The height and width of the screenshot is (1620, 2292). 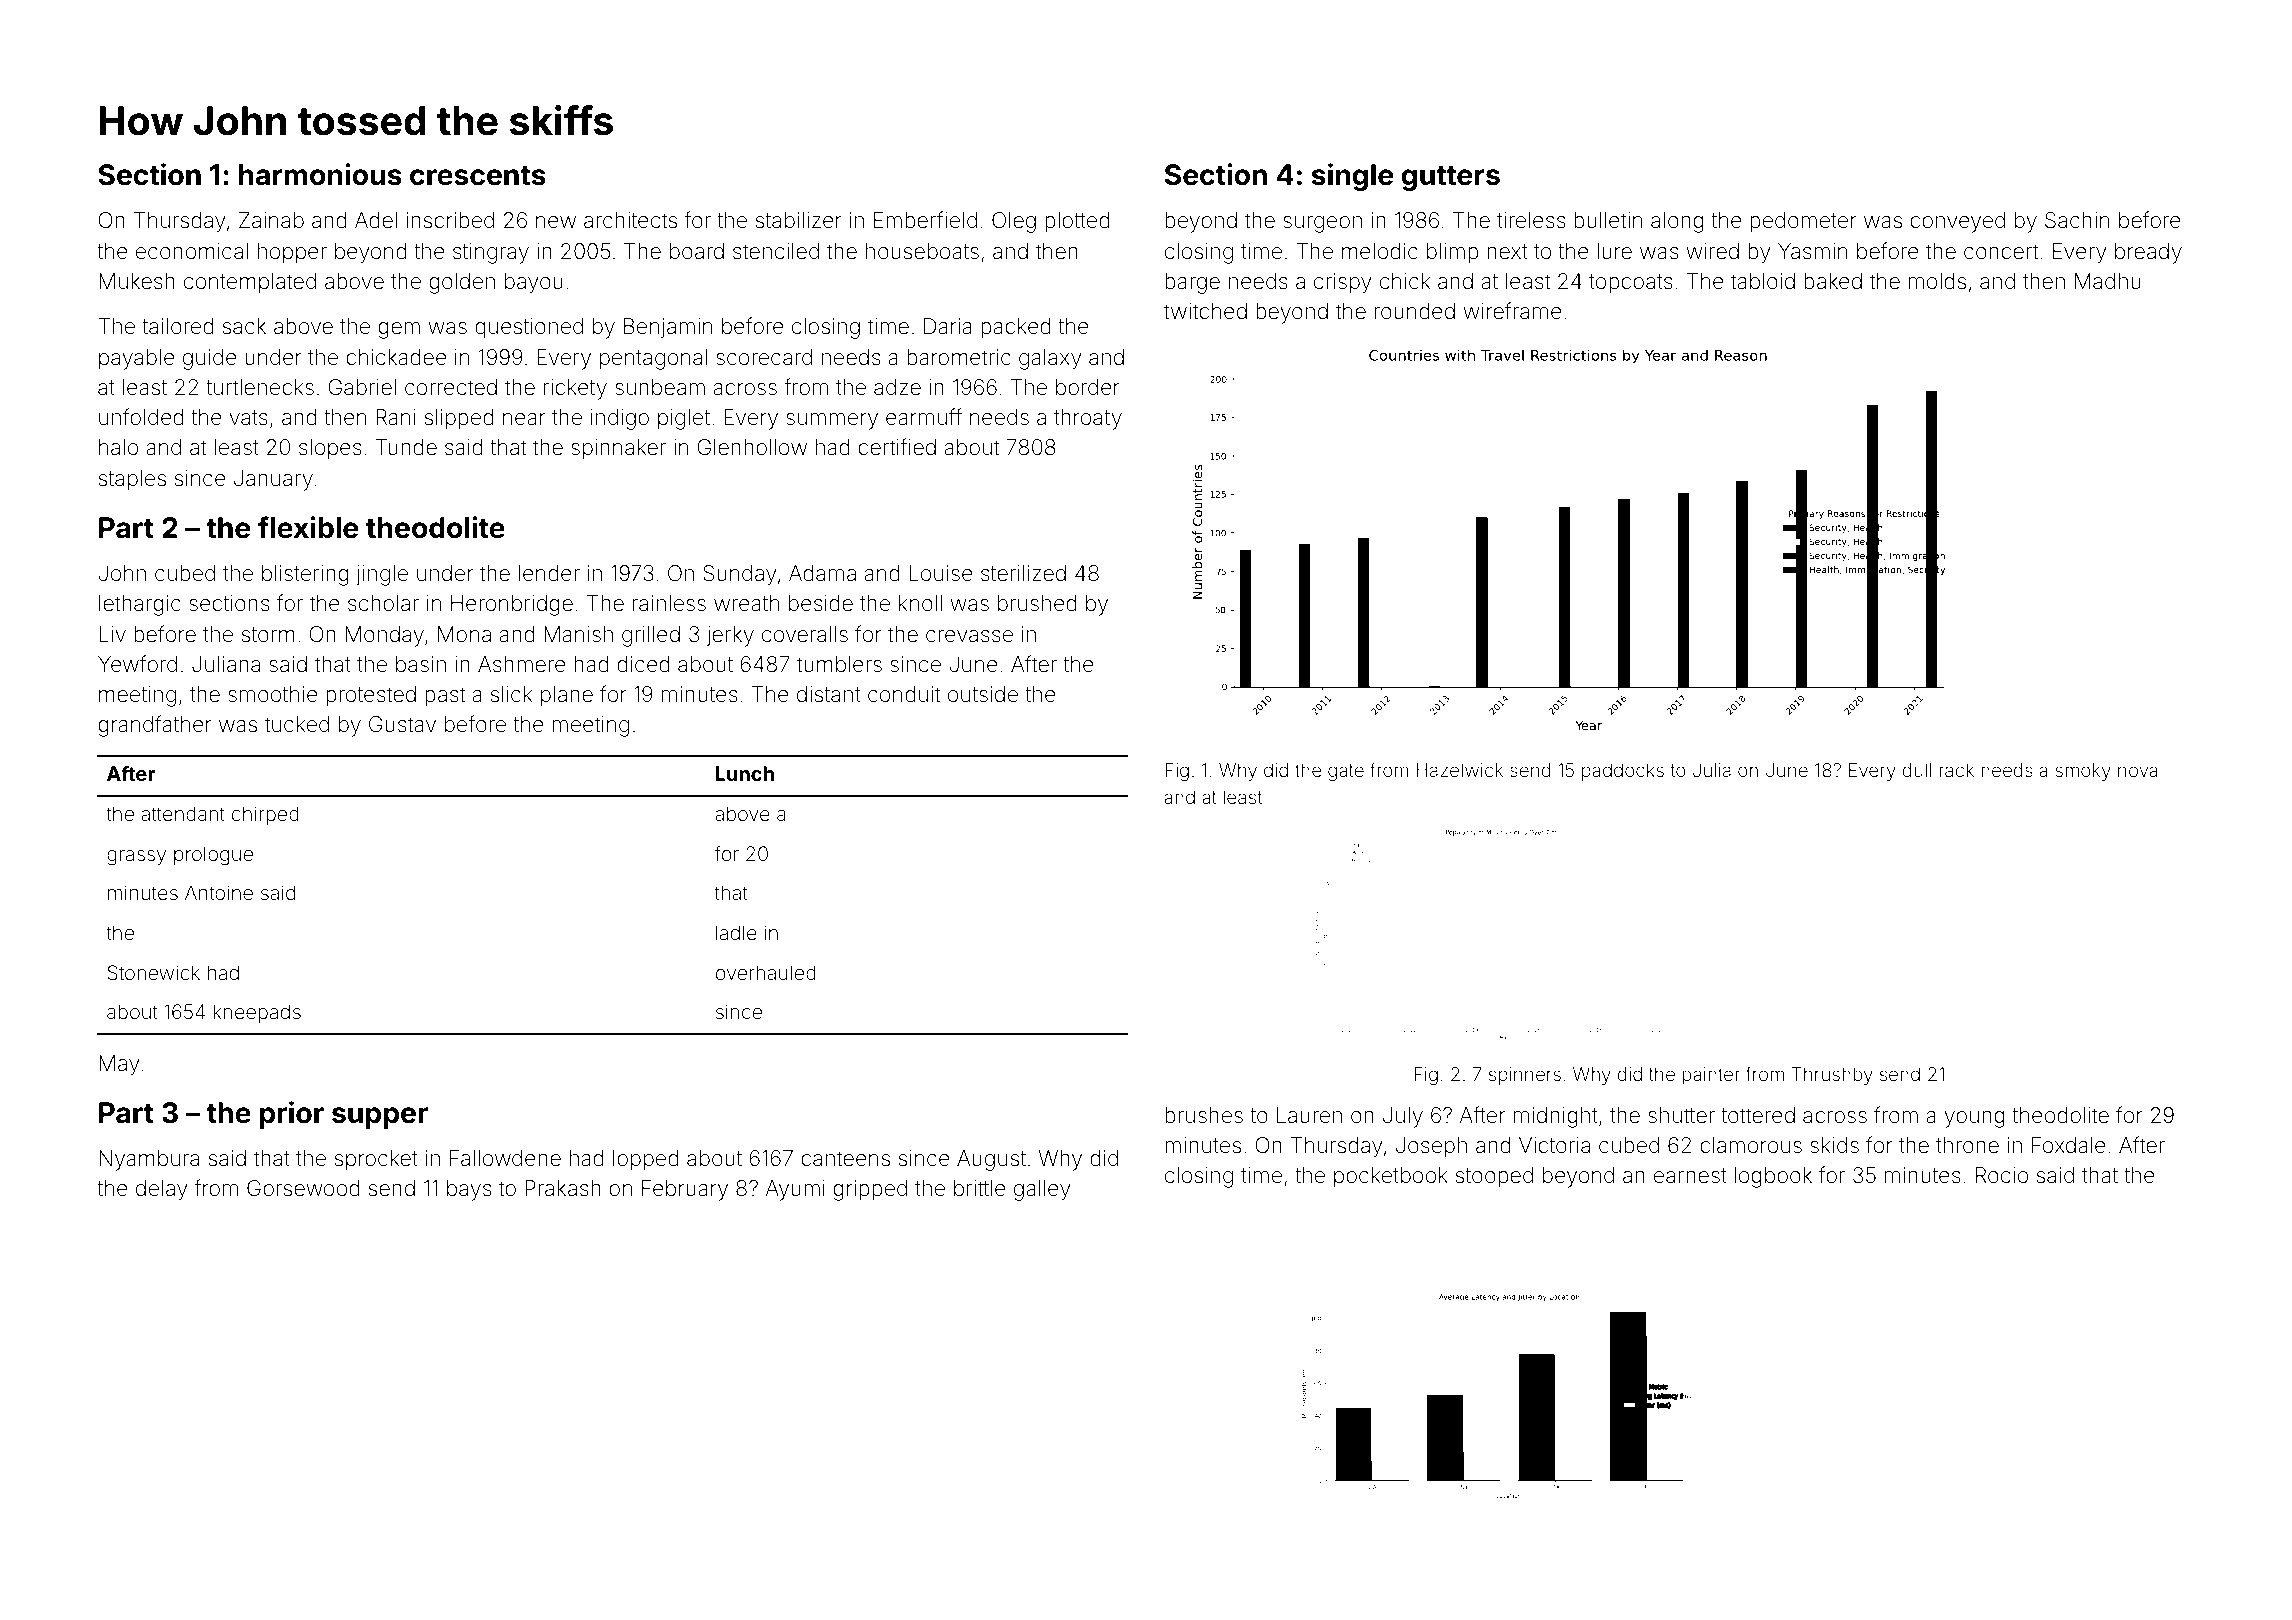 I want to click on throaty, so click(x=1088, y=419).
